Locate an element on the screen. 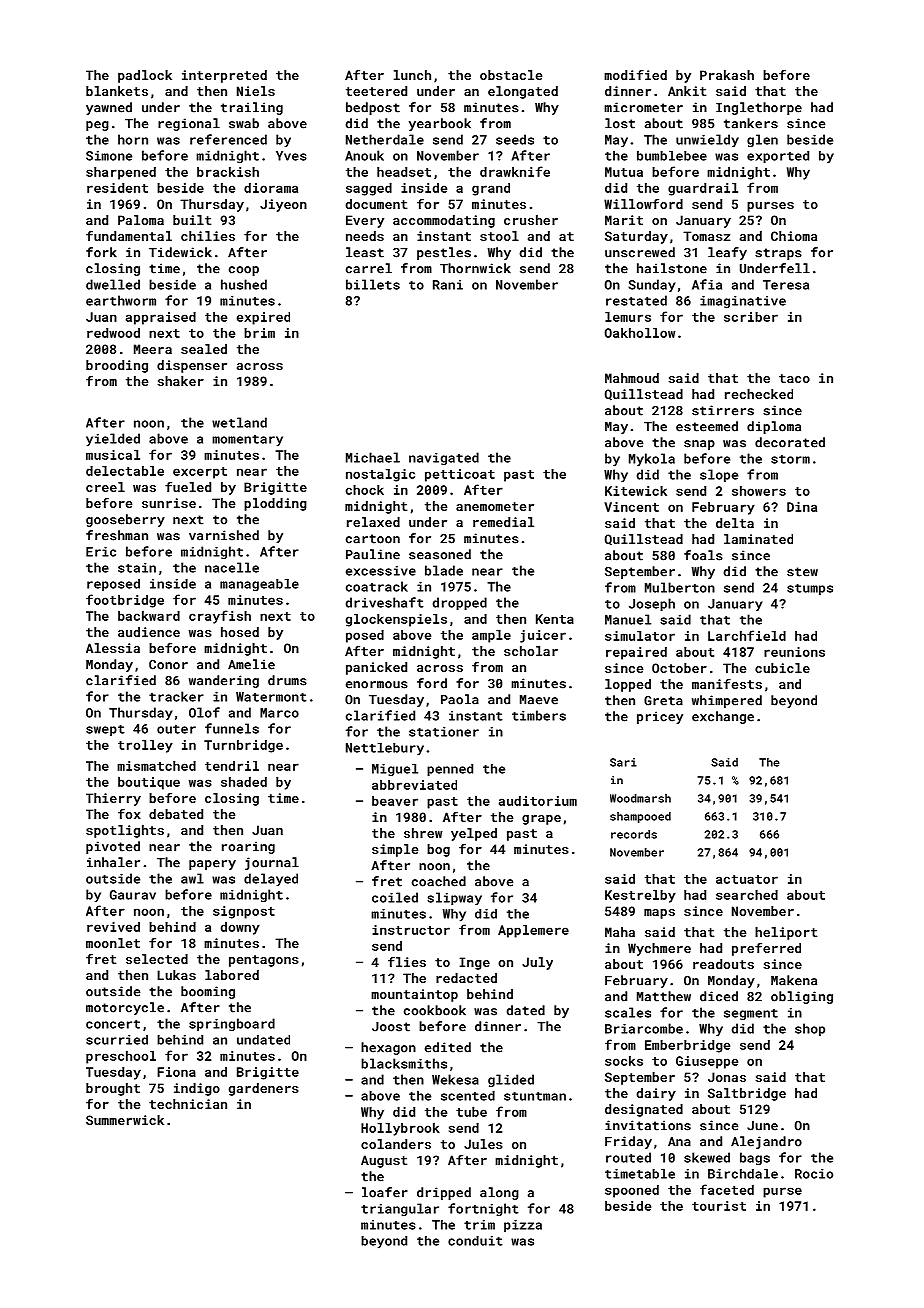  cookbook is located at coordinates (435, 1010).
